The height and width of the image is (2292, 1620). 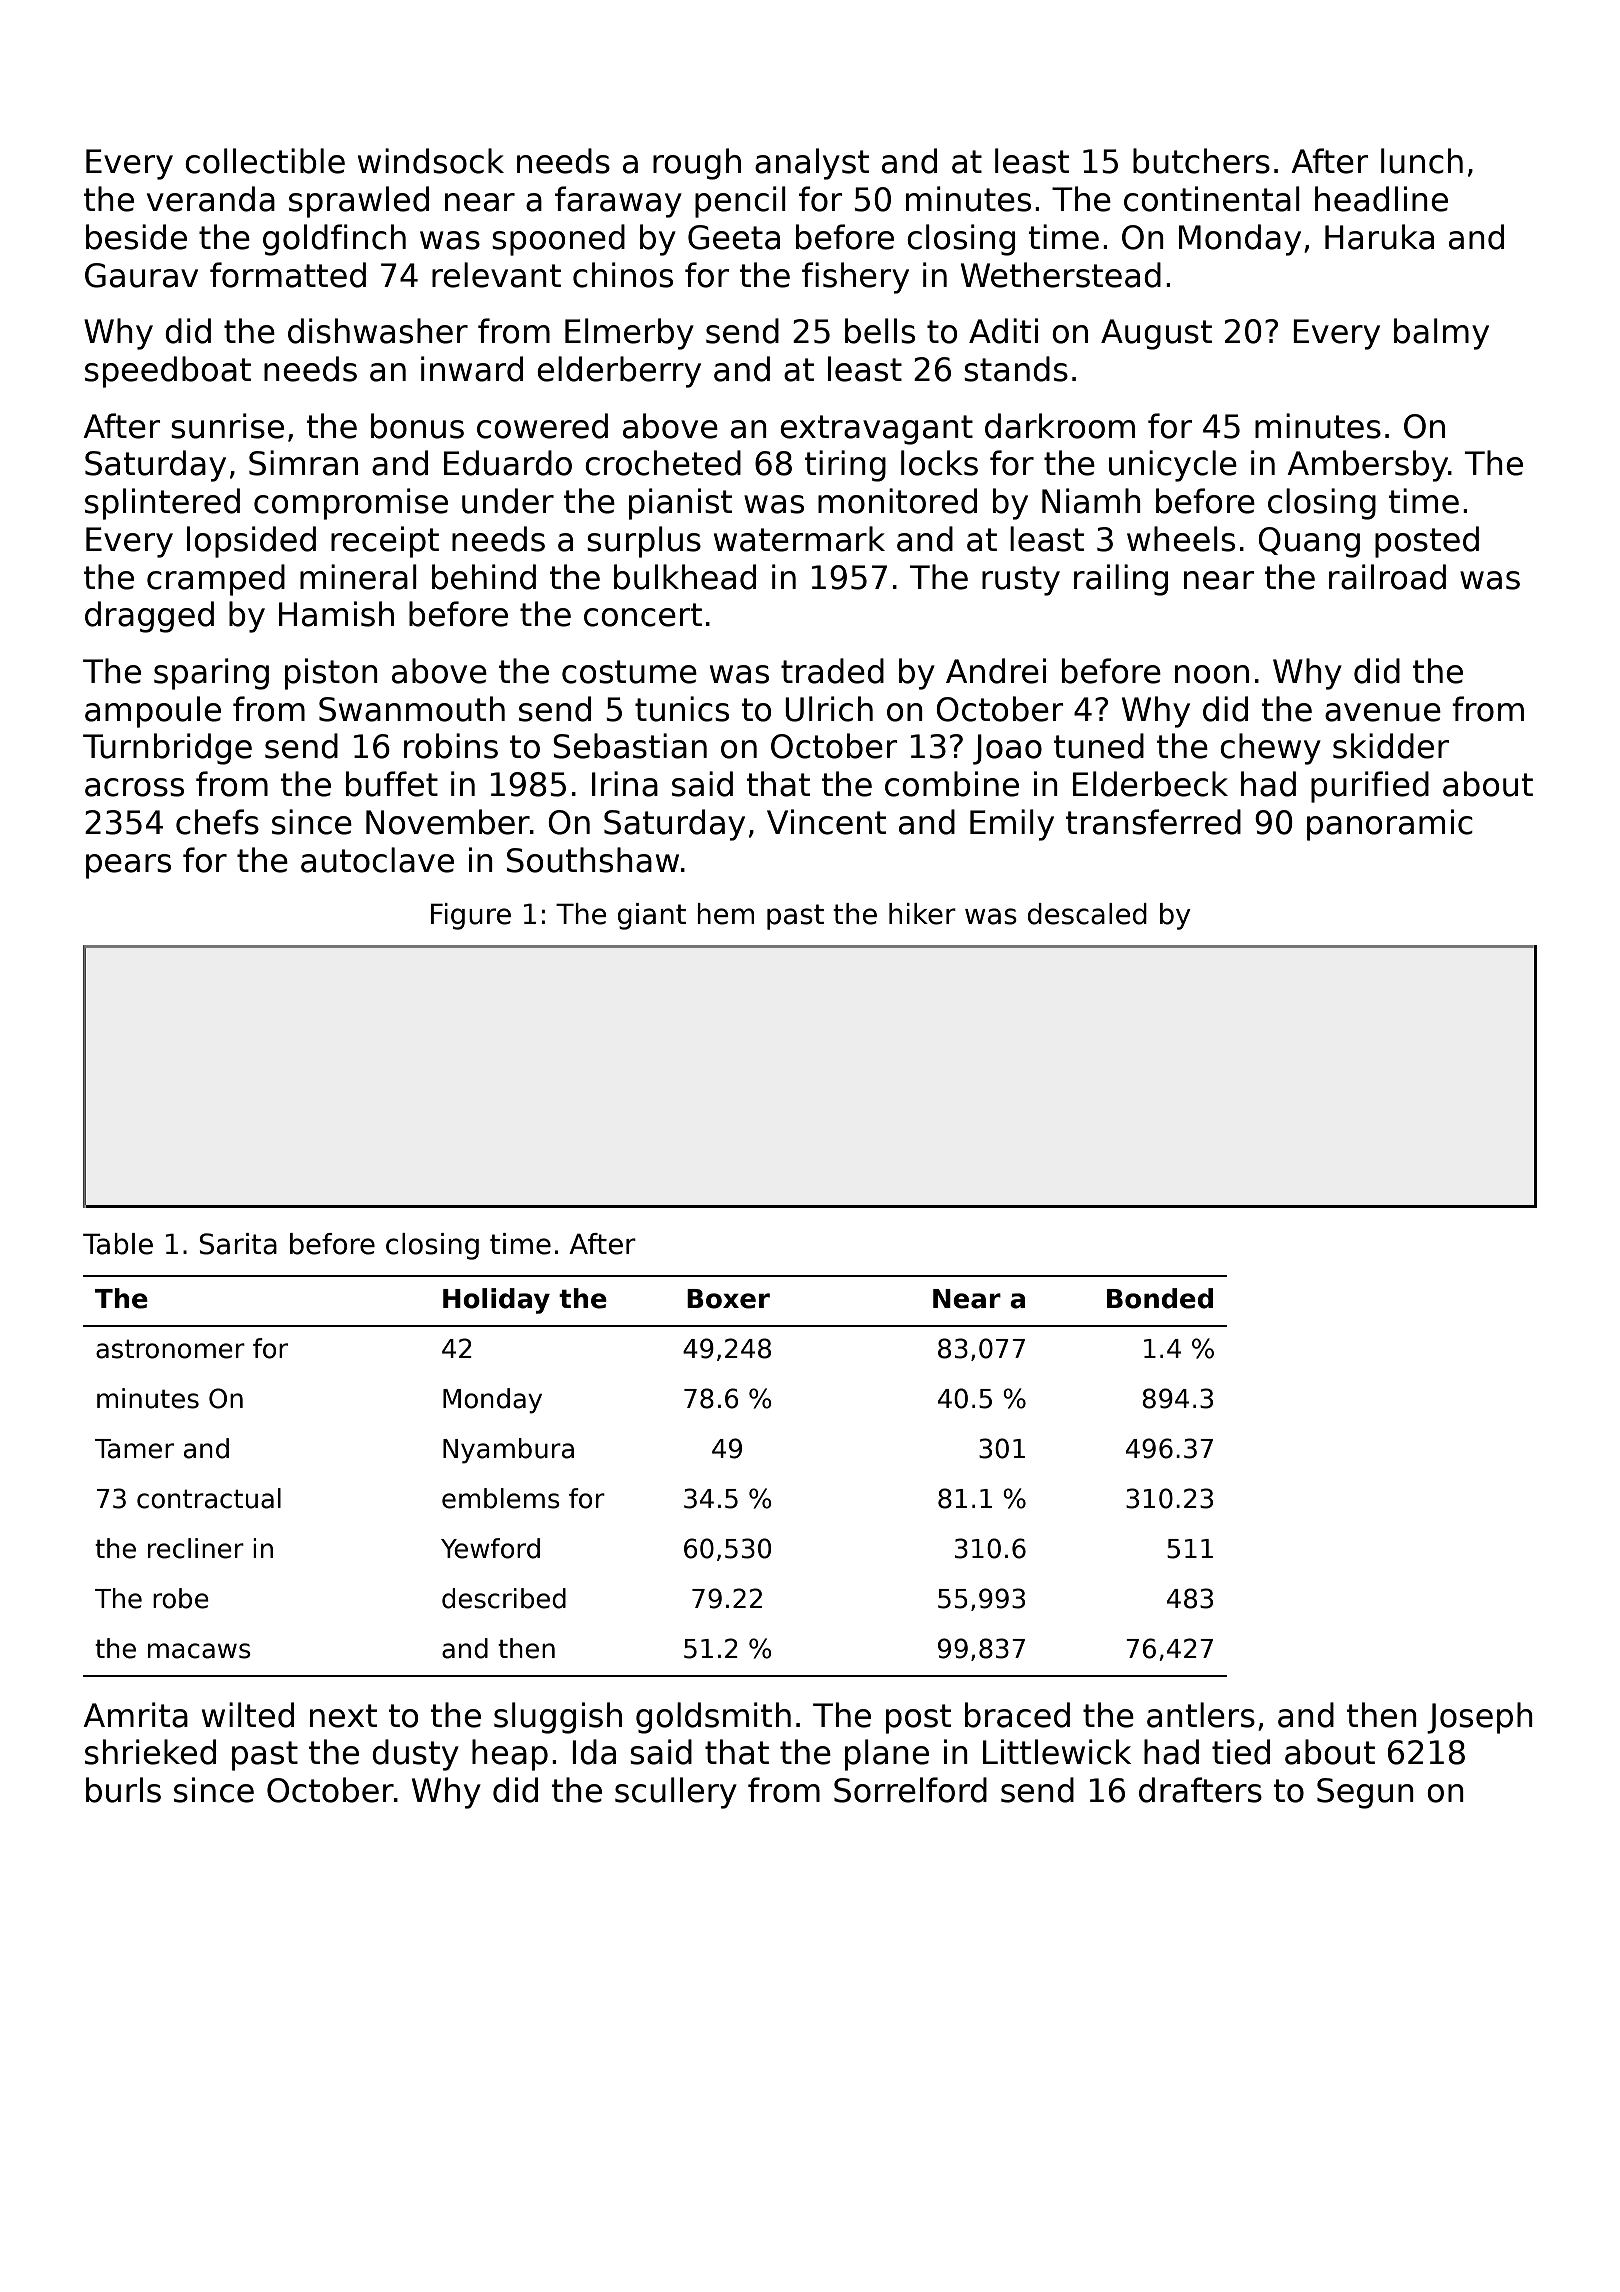 What do you see at coordinates (1383, 712) in the image?
I see `avenue` at bounding box center [1383, 712].
